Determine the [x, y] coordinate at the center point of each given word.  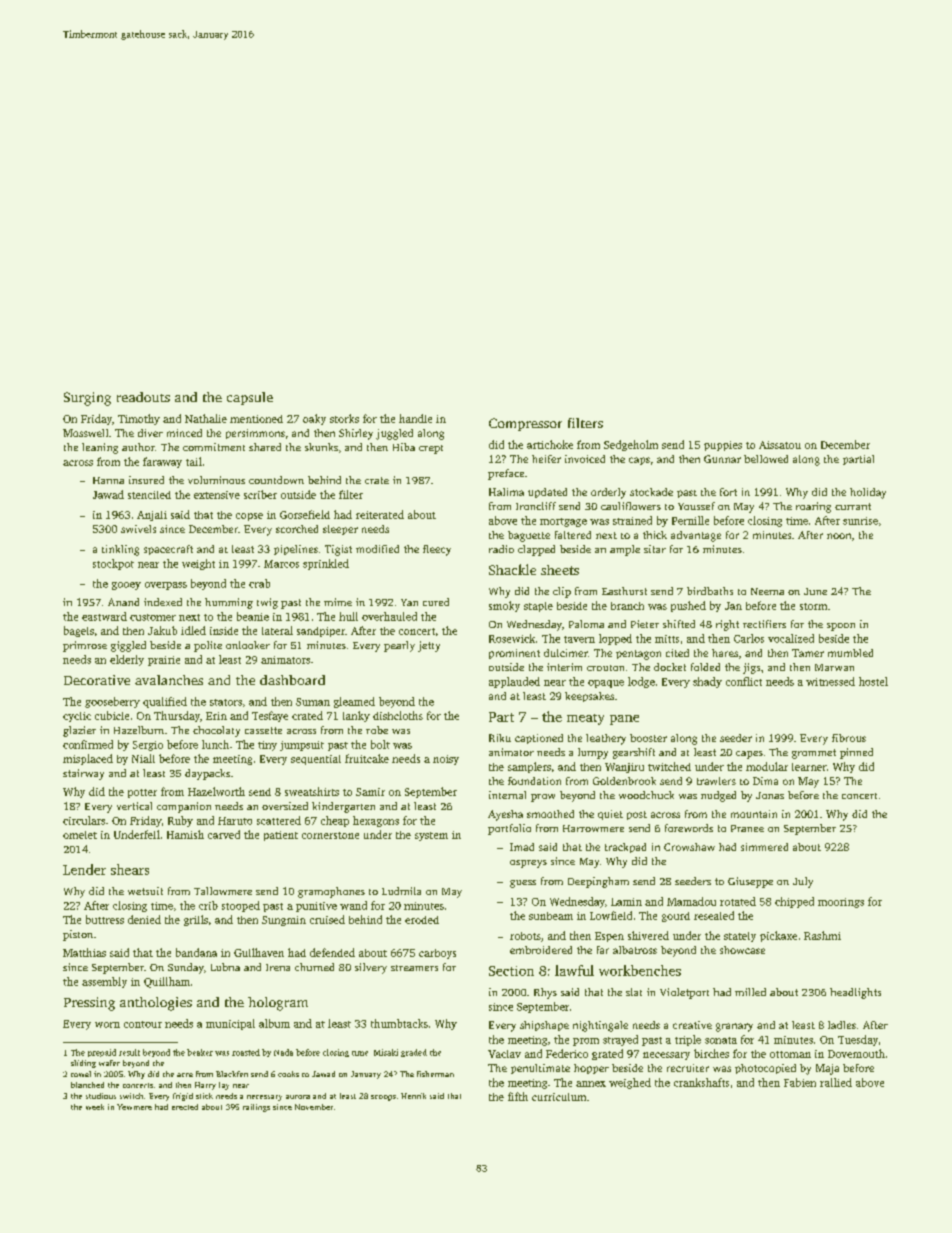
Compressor [525, 424]
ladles [842, 1025]
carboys [437, 954]
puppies [723, 446]
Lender [84, 869]
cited [677, 653]
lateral [277, 630]
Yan [409, 602]
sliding [83, 1064]
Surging [87, 399]
